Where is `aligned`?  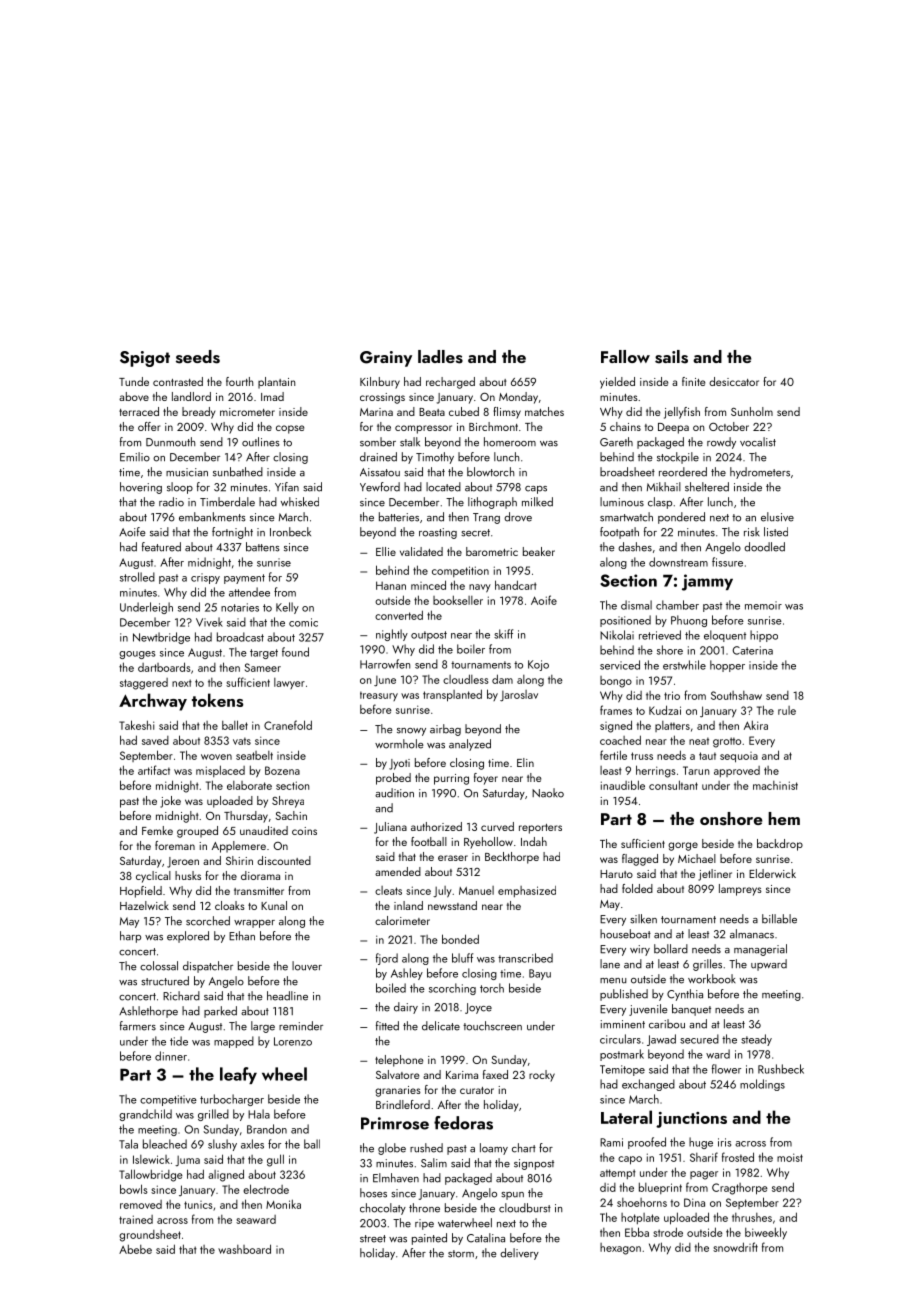 aligned is located at coordinates (226, 1175).
